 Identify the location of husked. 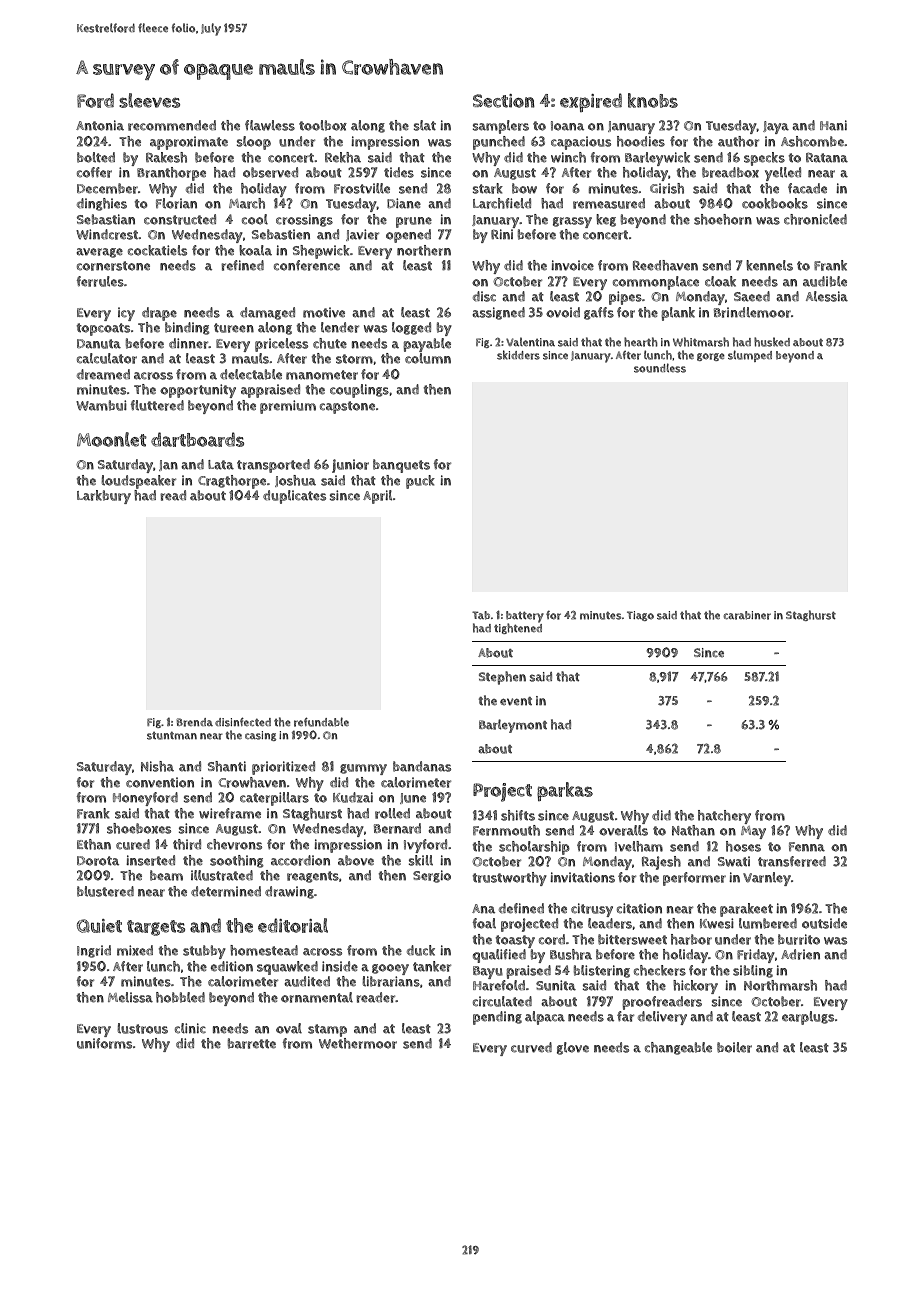
(772, 342).
